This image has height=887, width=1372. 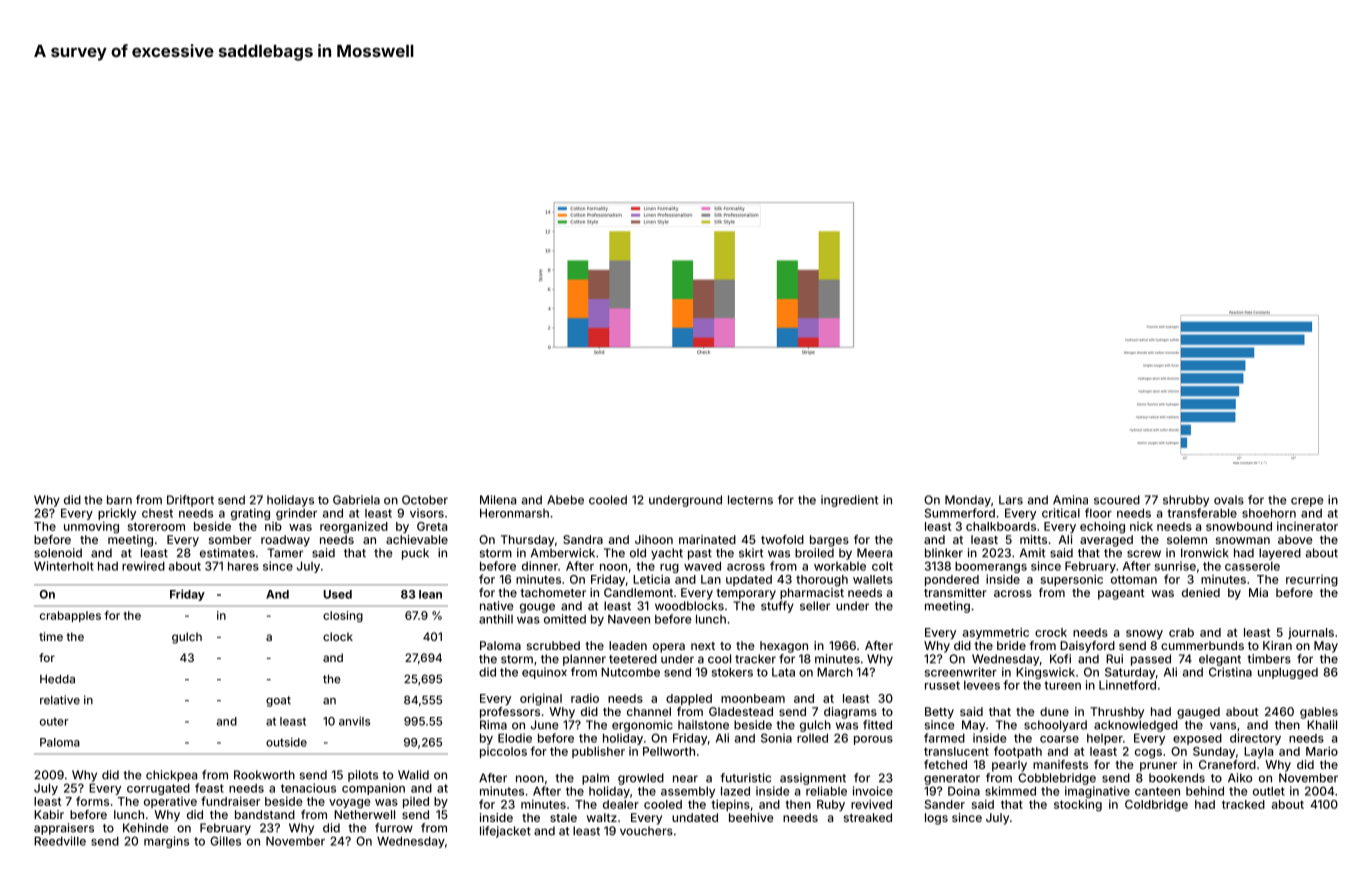 I want to click on time, so click(x=51, y=636).
